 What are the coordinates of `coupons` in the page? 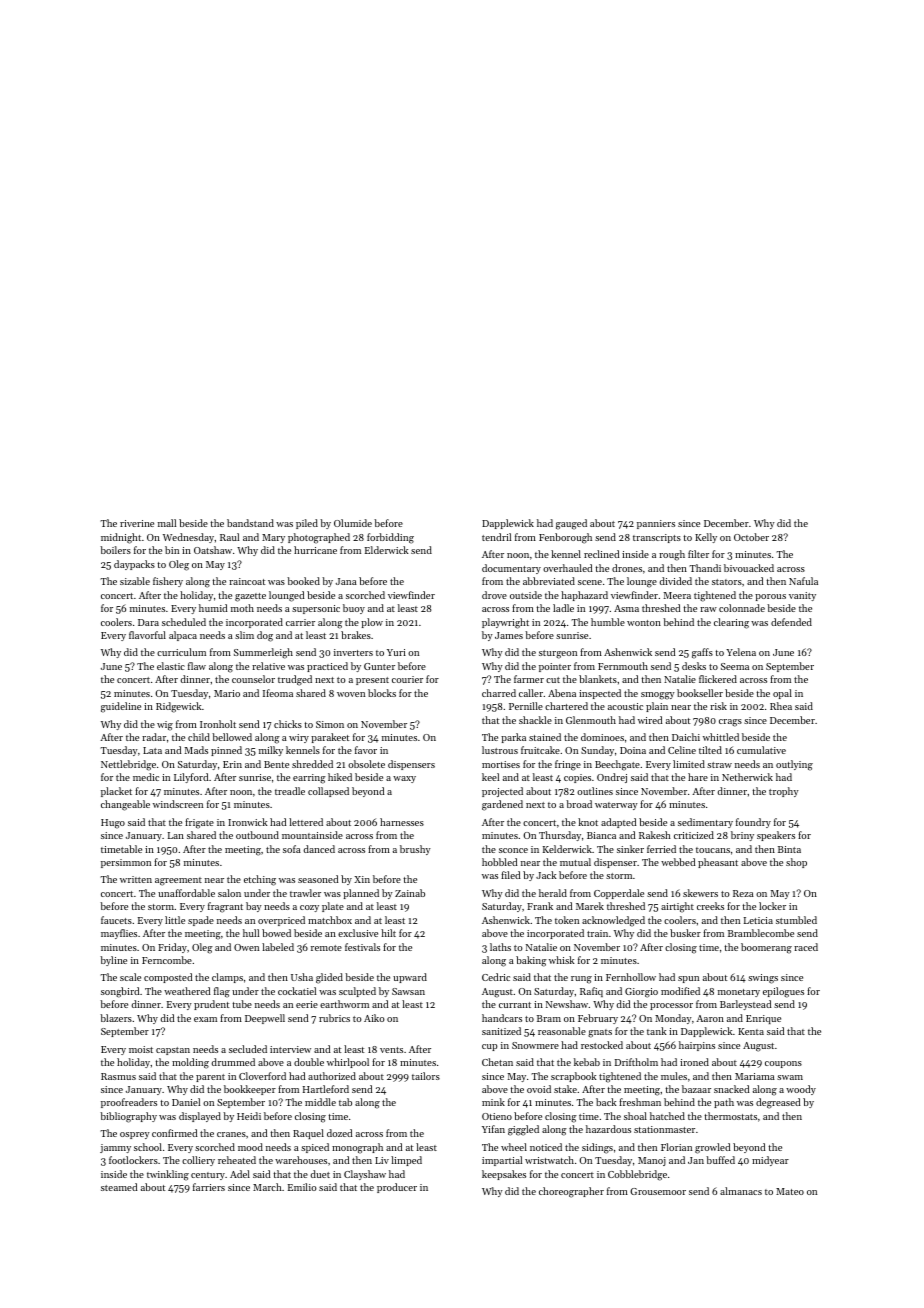 It's located at (783, 1064).
